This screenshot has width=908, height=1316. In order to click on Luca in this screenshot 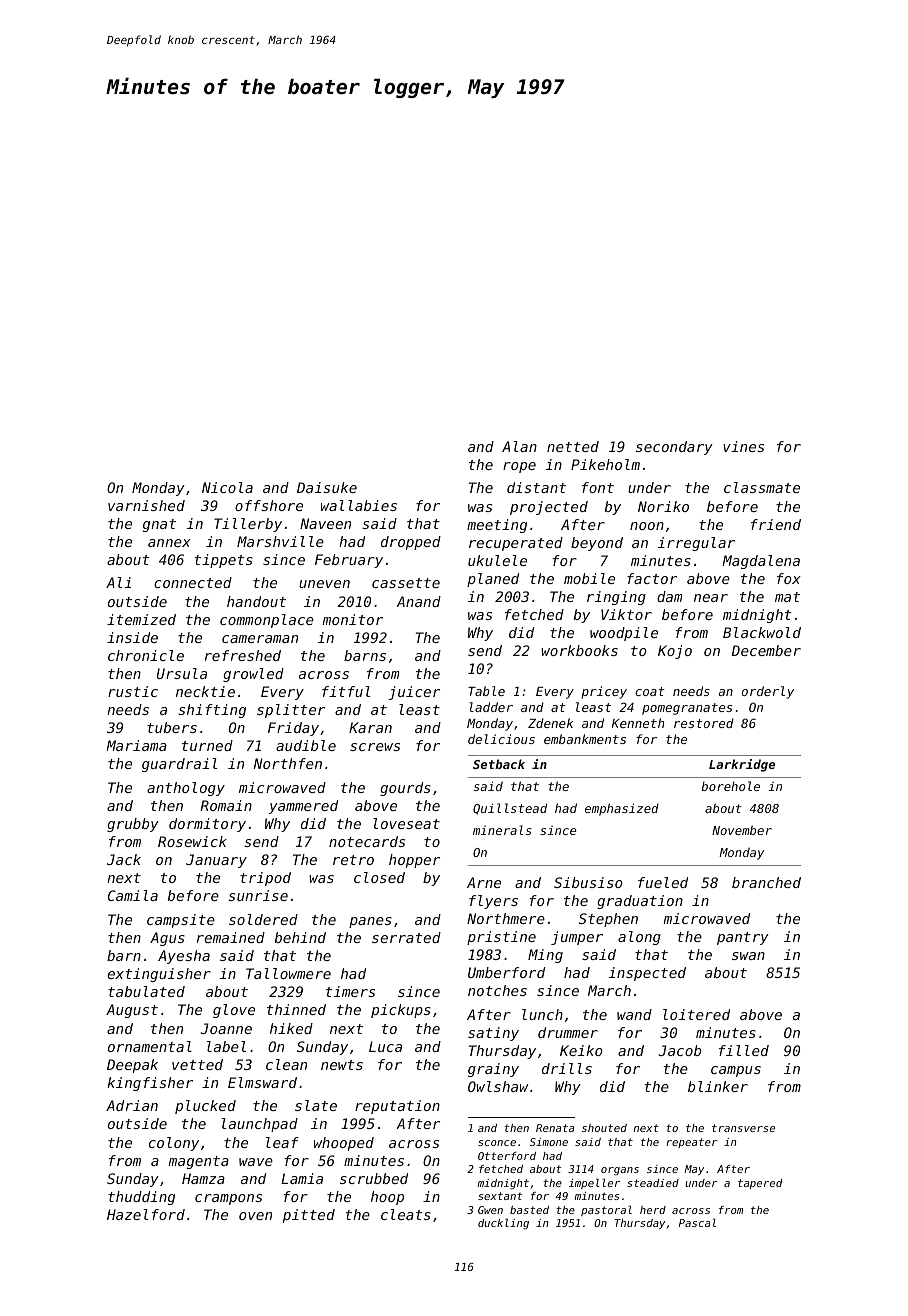, I will do `click(385, 1046)`.
